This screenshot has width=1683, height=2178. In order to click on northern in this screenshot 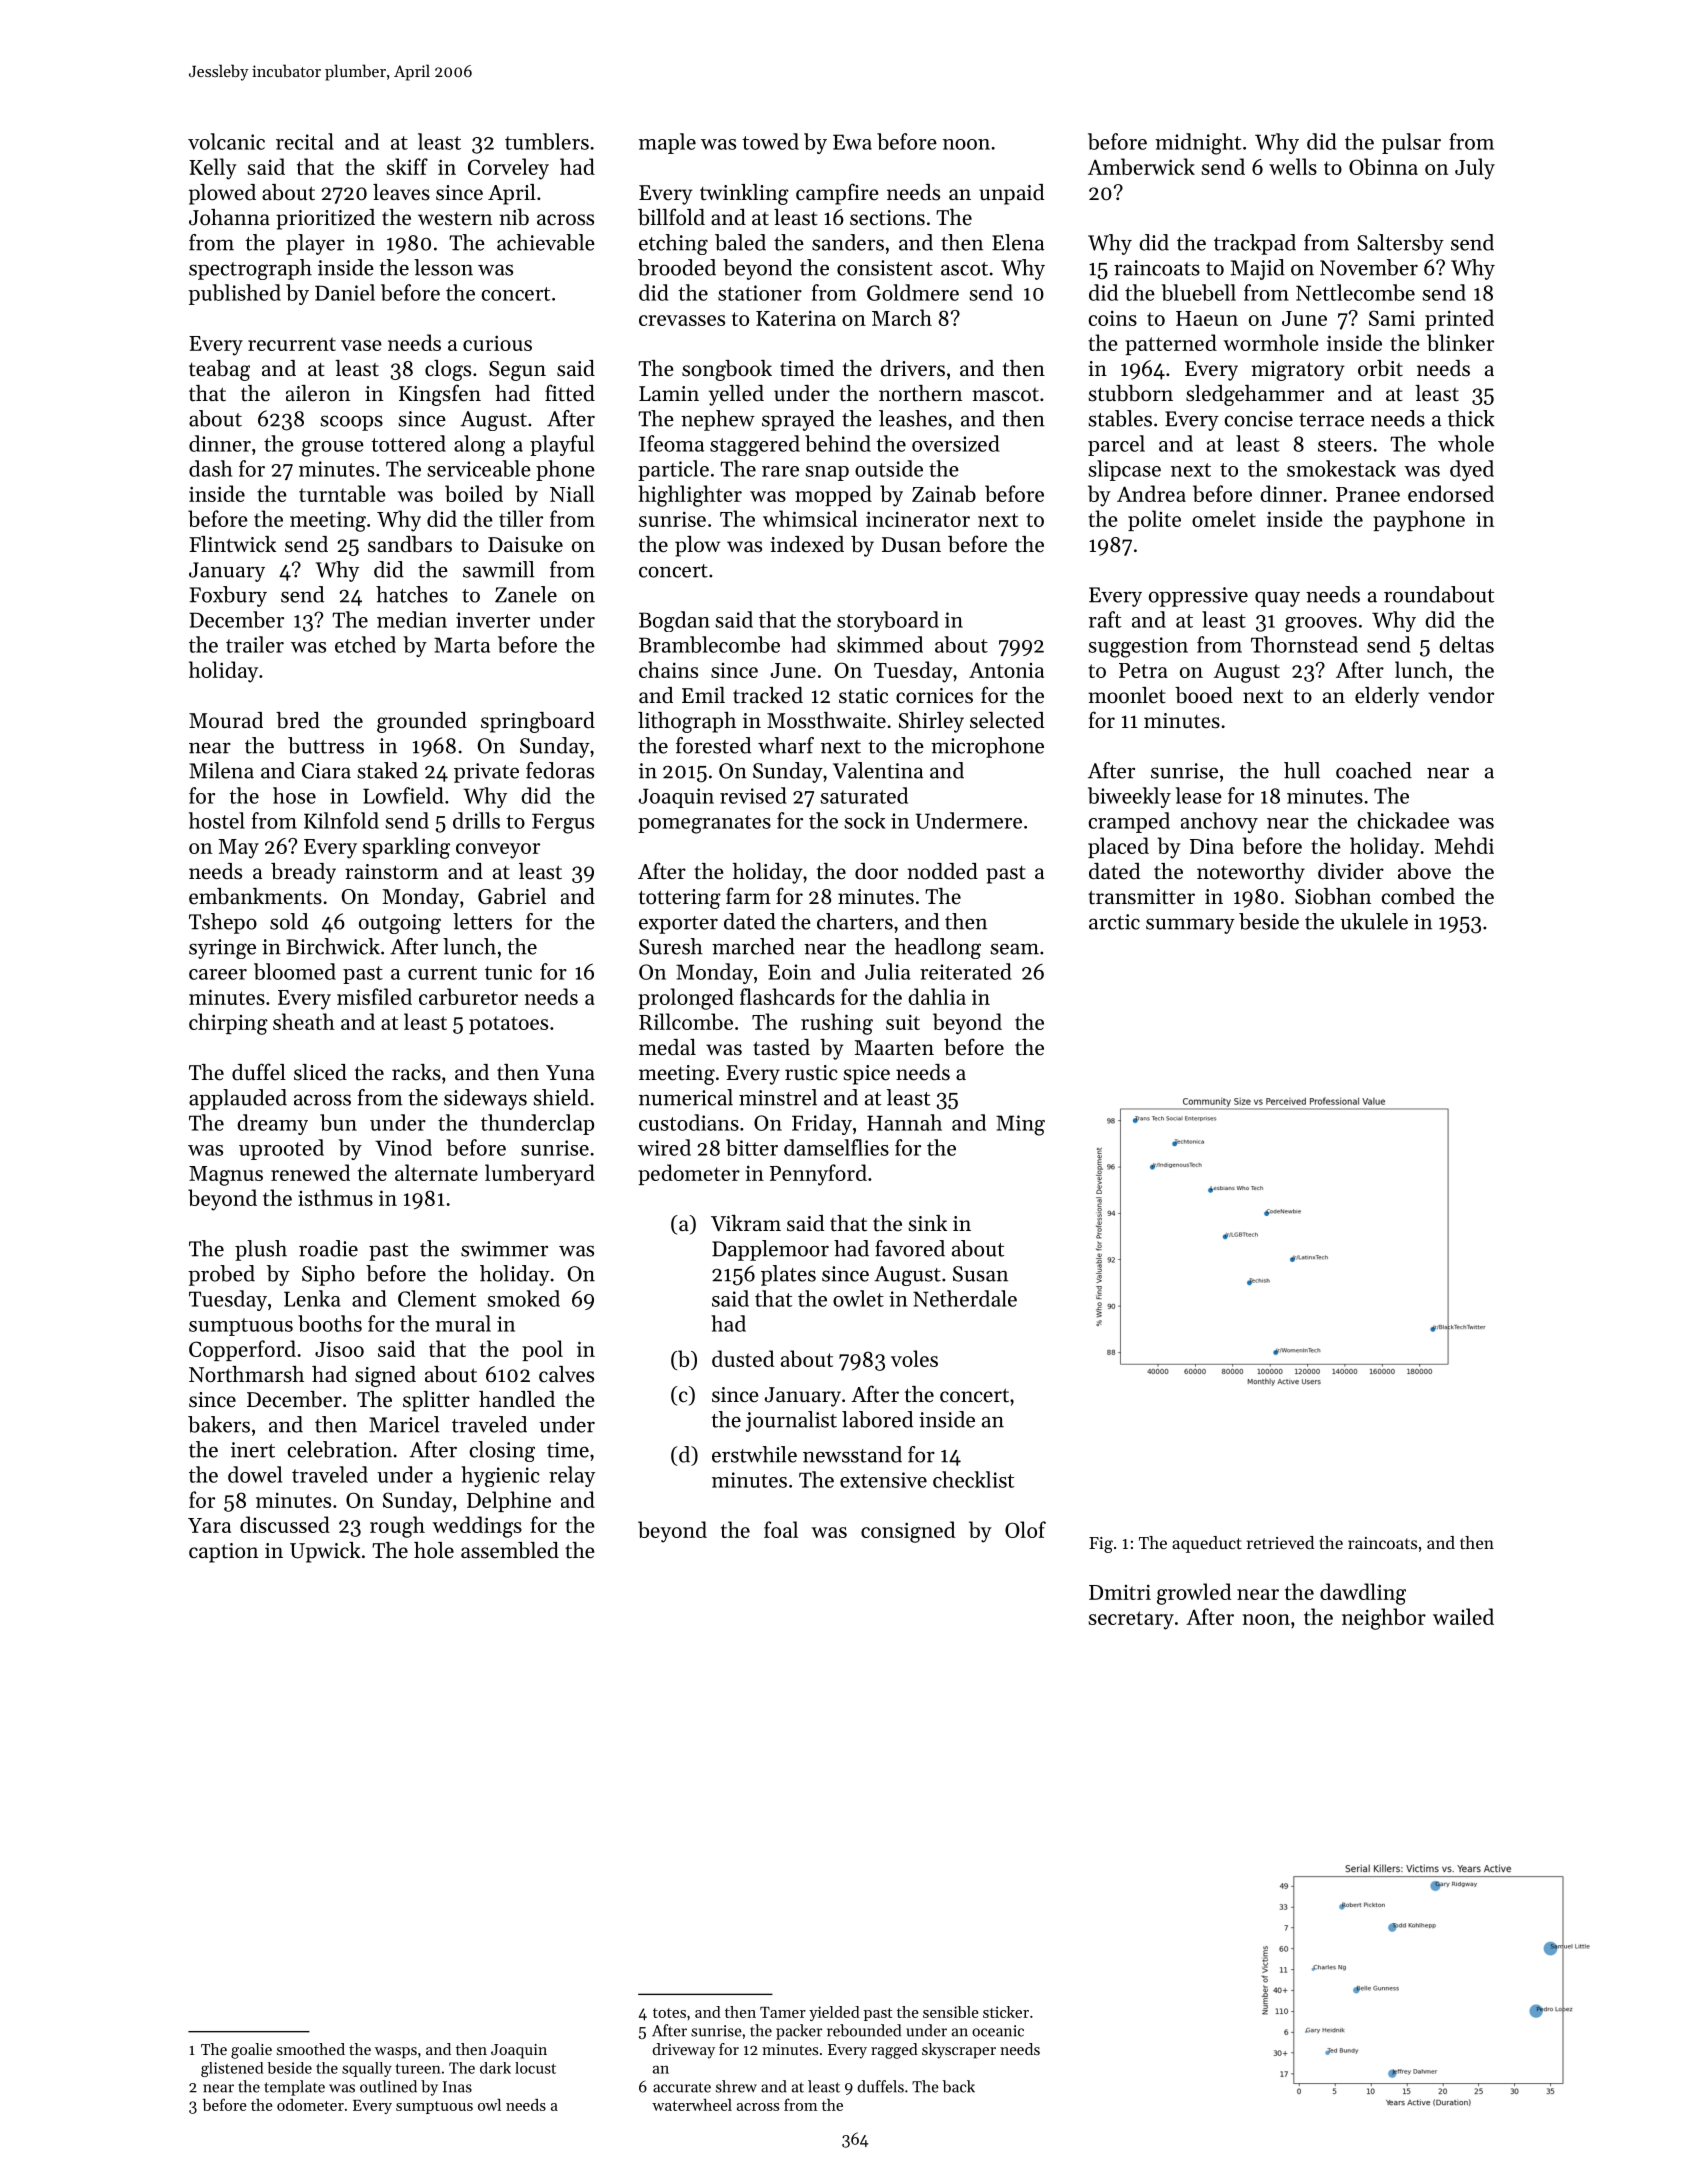, I will do `click(920, 393)`.
